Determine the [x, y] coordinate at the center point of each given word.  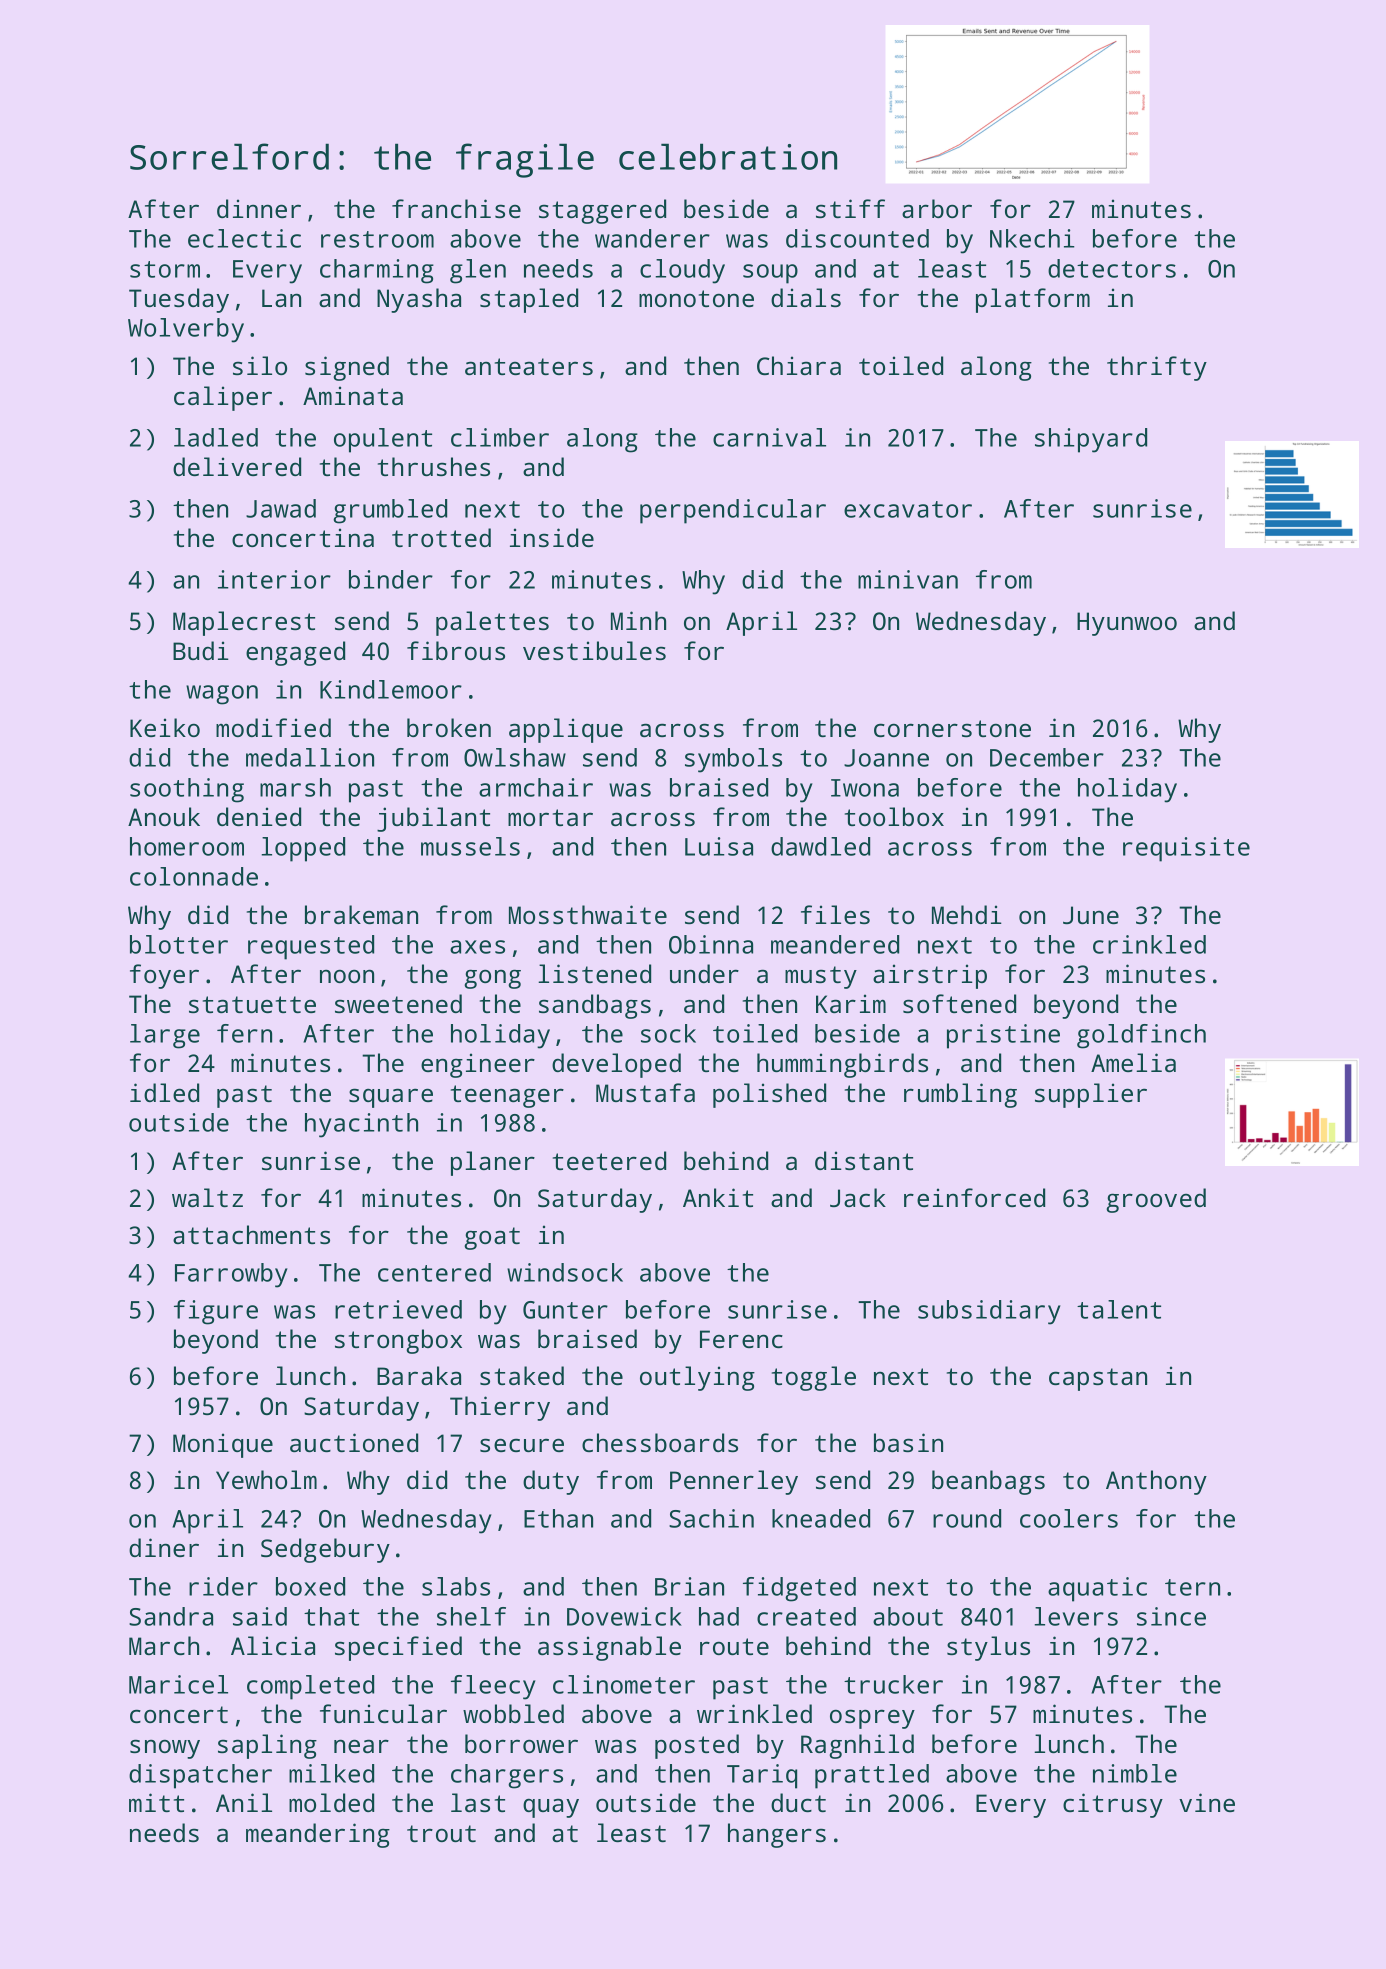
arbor [937, 208]
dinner [259, 208]
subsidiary [989, 1312]
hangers [777, 1835]
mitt [156, 1802]
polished [769, 1095]
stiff [850, 208]
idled [164, 1092]
